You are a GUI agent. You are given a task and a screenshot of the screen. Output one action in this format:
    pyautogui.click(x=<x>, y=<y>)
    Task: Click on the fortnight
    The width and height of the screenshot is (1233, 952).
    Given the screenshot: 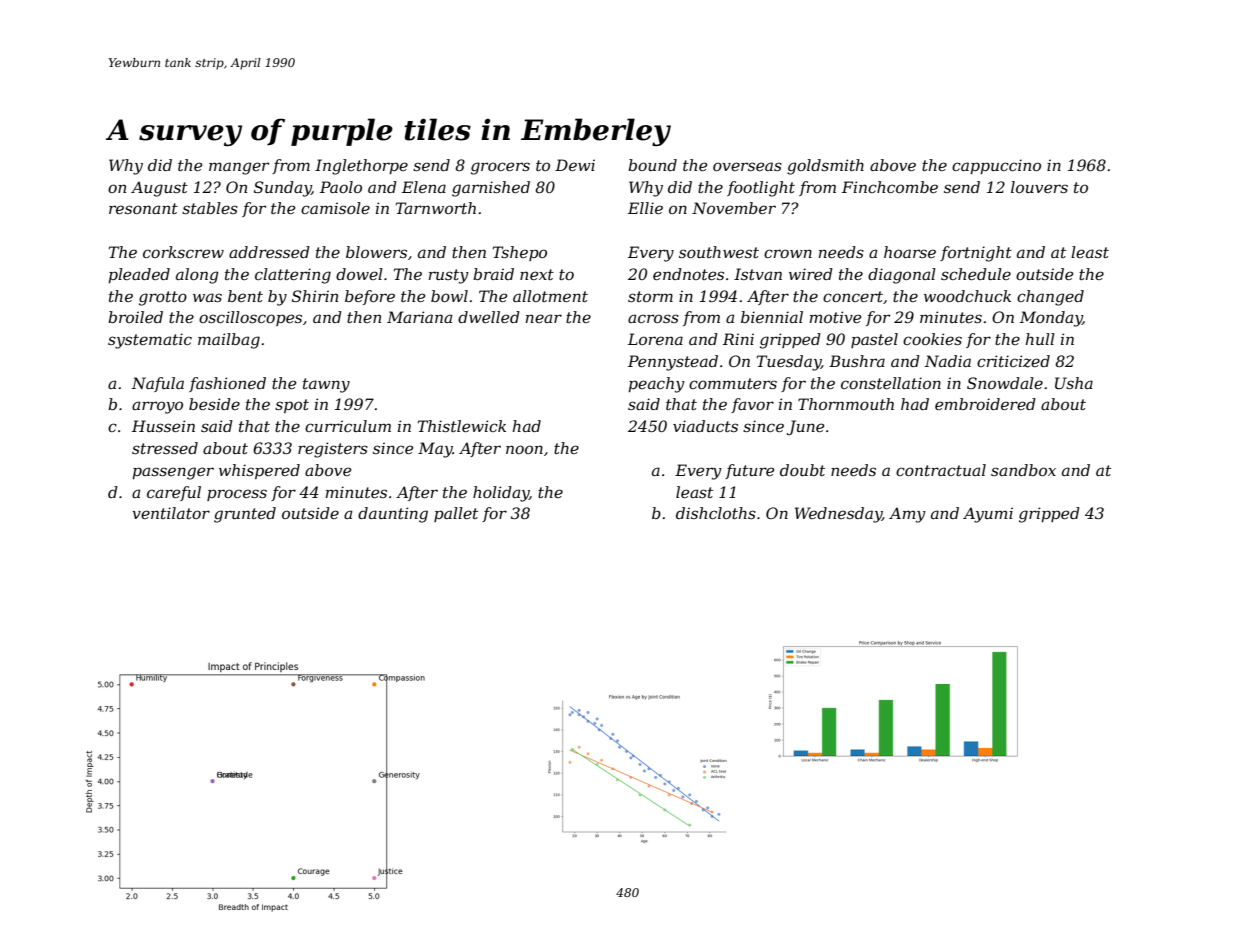 What is the action you would take?
    pyautogui.click(x=976, y=254)
